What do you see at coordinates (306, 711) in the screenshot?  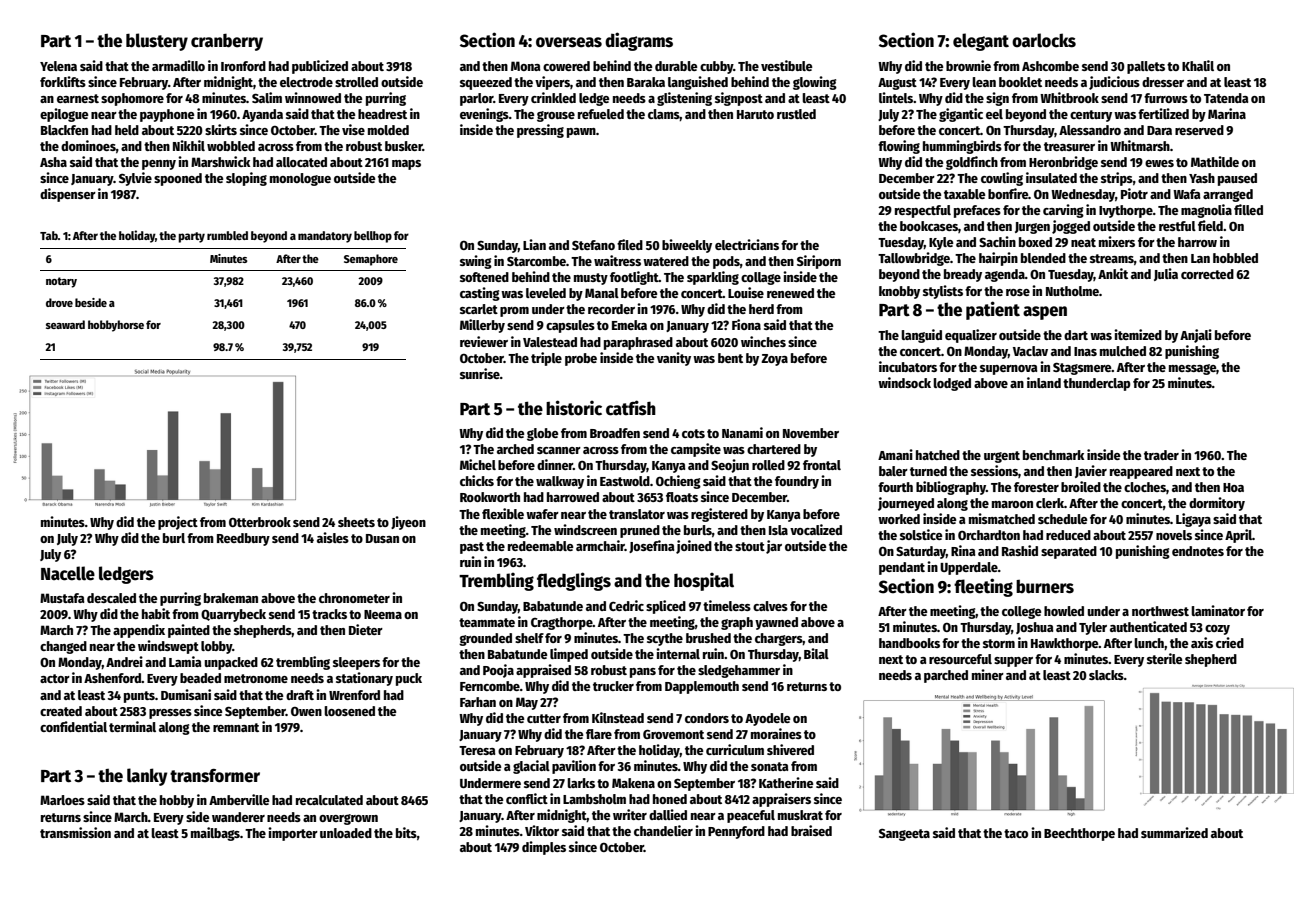 I see `Owen` at bounding box center [306, 711].
